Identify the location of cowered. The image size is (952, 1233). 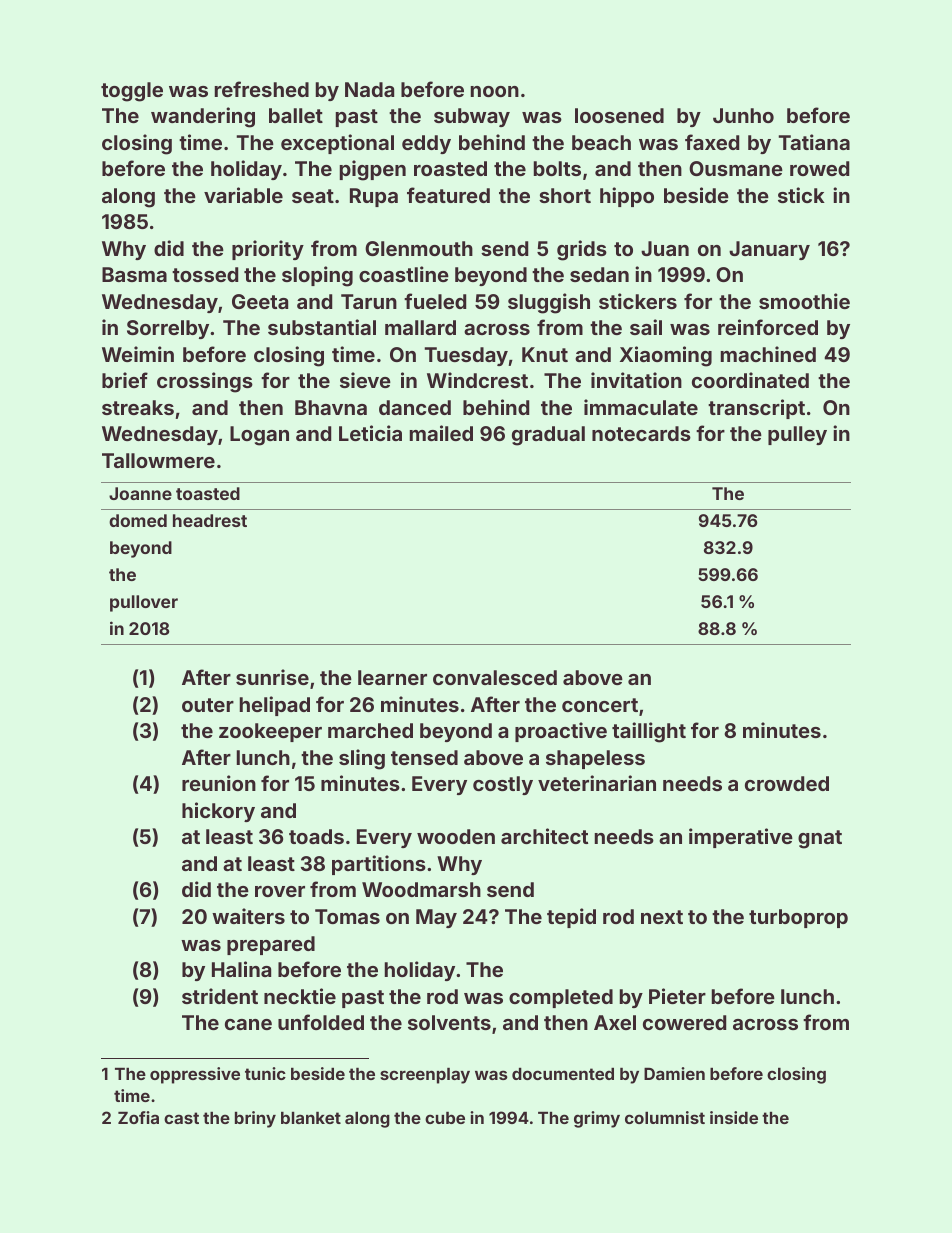
(684, 1022).
